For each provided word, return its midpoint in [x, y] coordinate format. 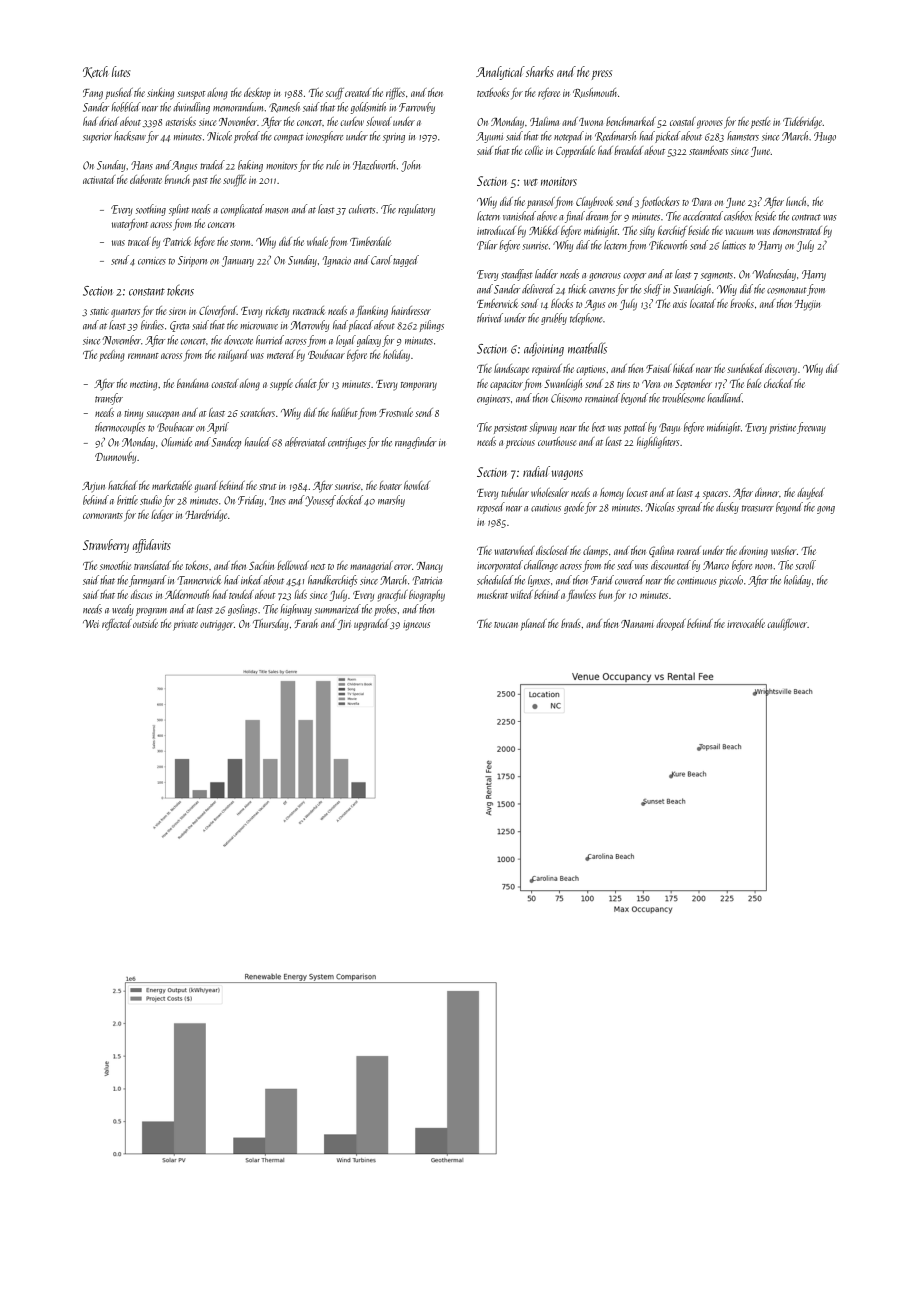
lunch [797, 201]
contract [806, 217]
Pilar [487, 245]
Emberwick [497, 303]
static [99, 311]
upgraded [371, 625]
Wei [91, 624]
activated [99, 179]
